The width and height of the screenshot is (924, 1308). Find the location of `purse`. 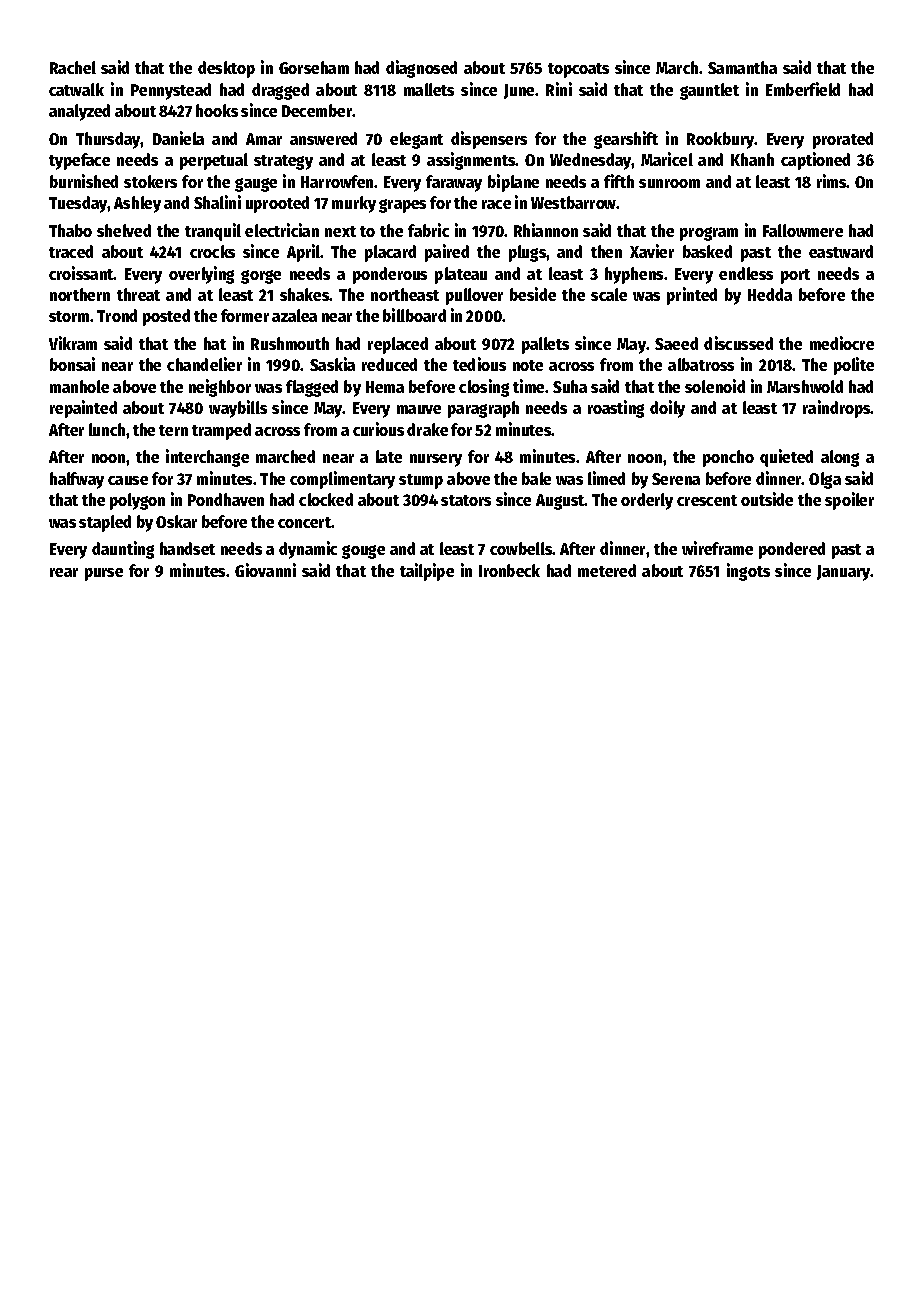

purse is located at coordinates (104, 574).
